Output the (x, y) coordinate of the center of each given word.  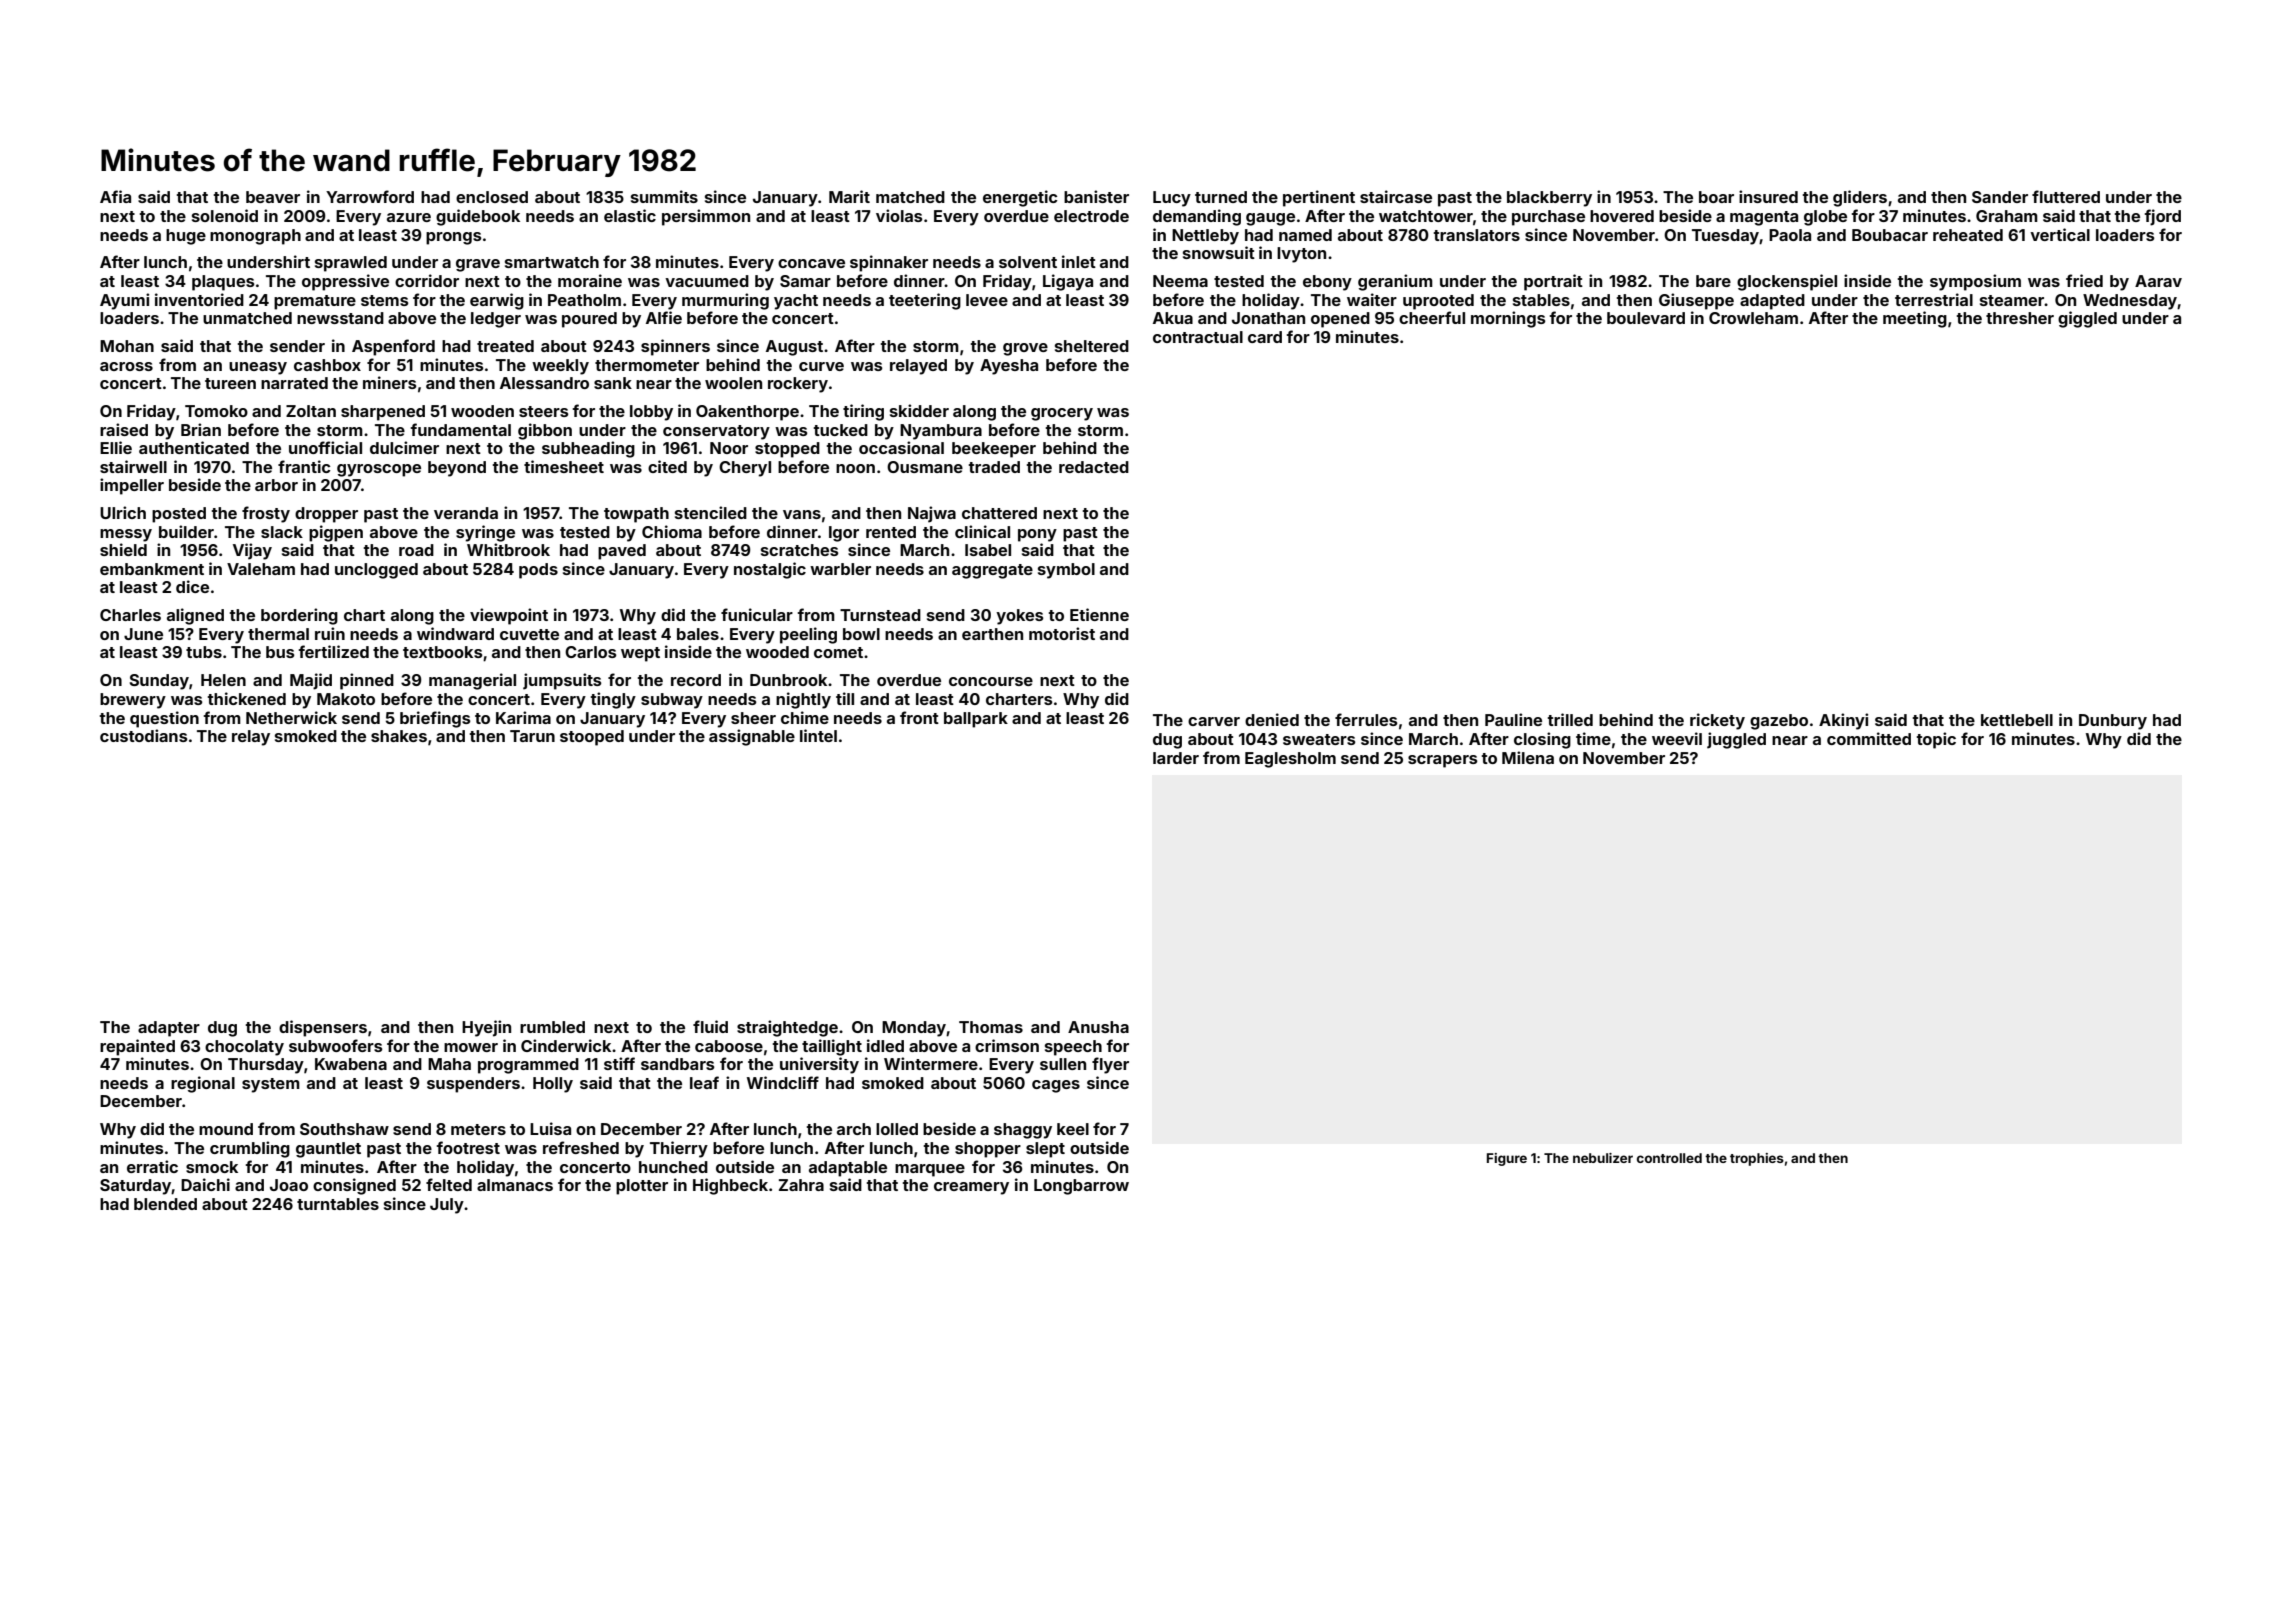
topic (1936, 740)
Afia (115, 196)
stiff (619, 1063)
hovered (1622, 216)
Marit (849, 196)
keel (1073, 1129)
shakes (399, 736)
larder (1176, 758)
